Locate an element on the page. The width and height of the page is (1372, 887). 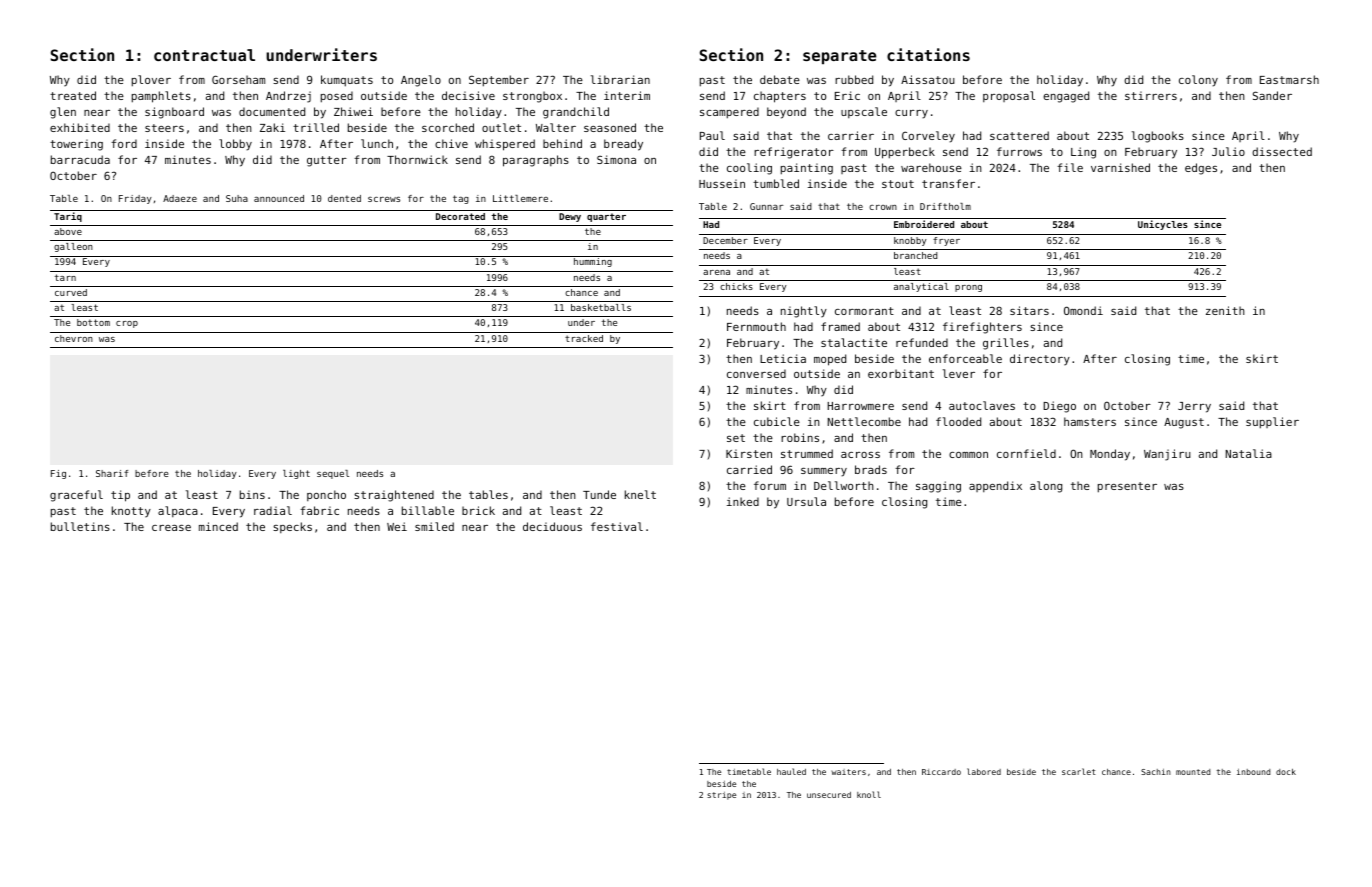
Eastmarsh is located at coordinates (1289, 79).
